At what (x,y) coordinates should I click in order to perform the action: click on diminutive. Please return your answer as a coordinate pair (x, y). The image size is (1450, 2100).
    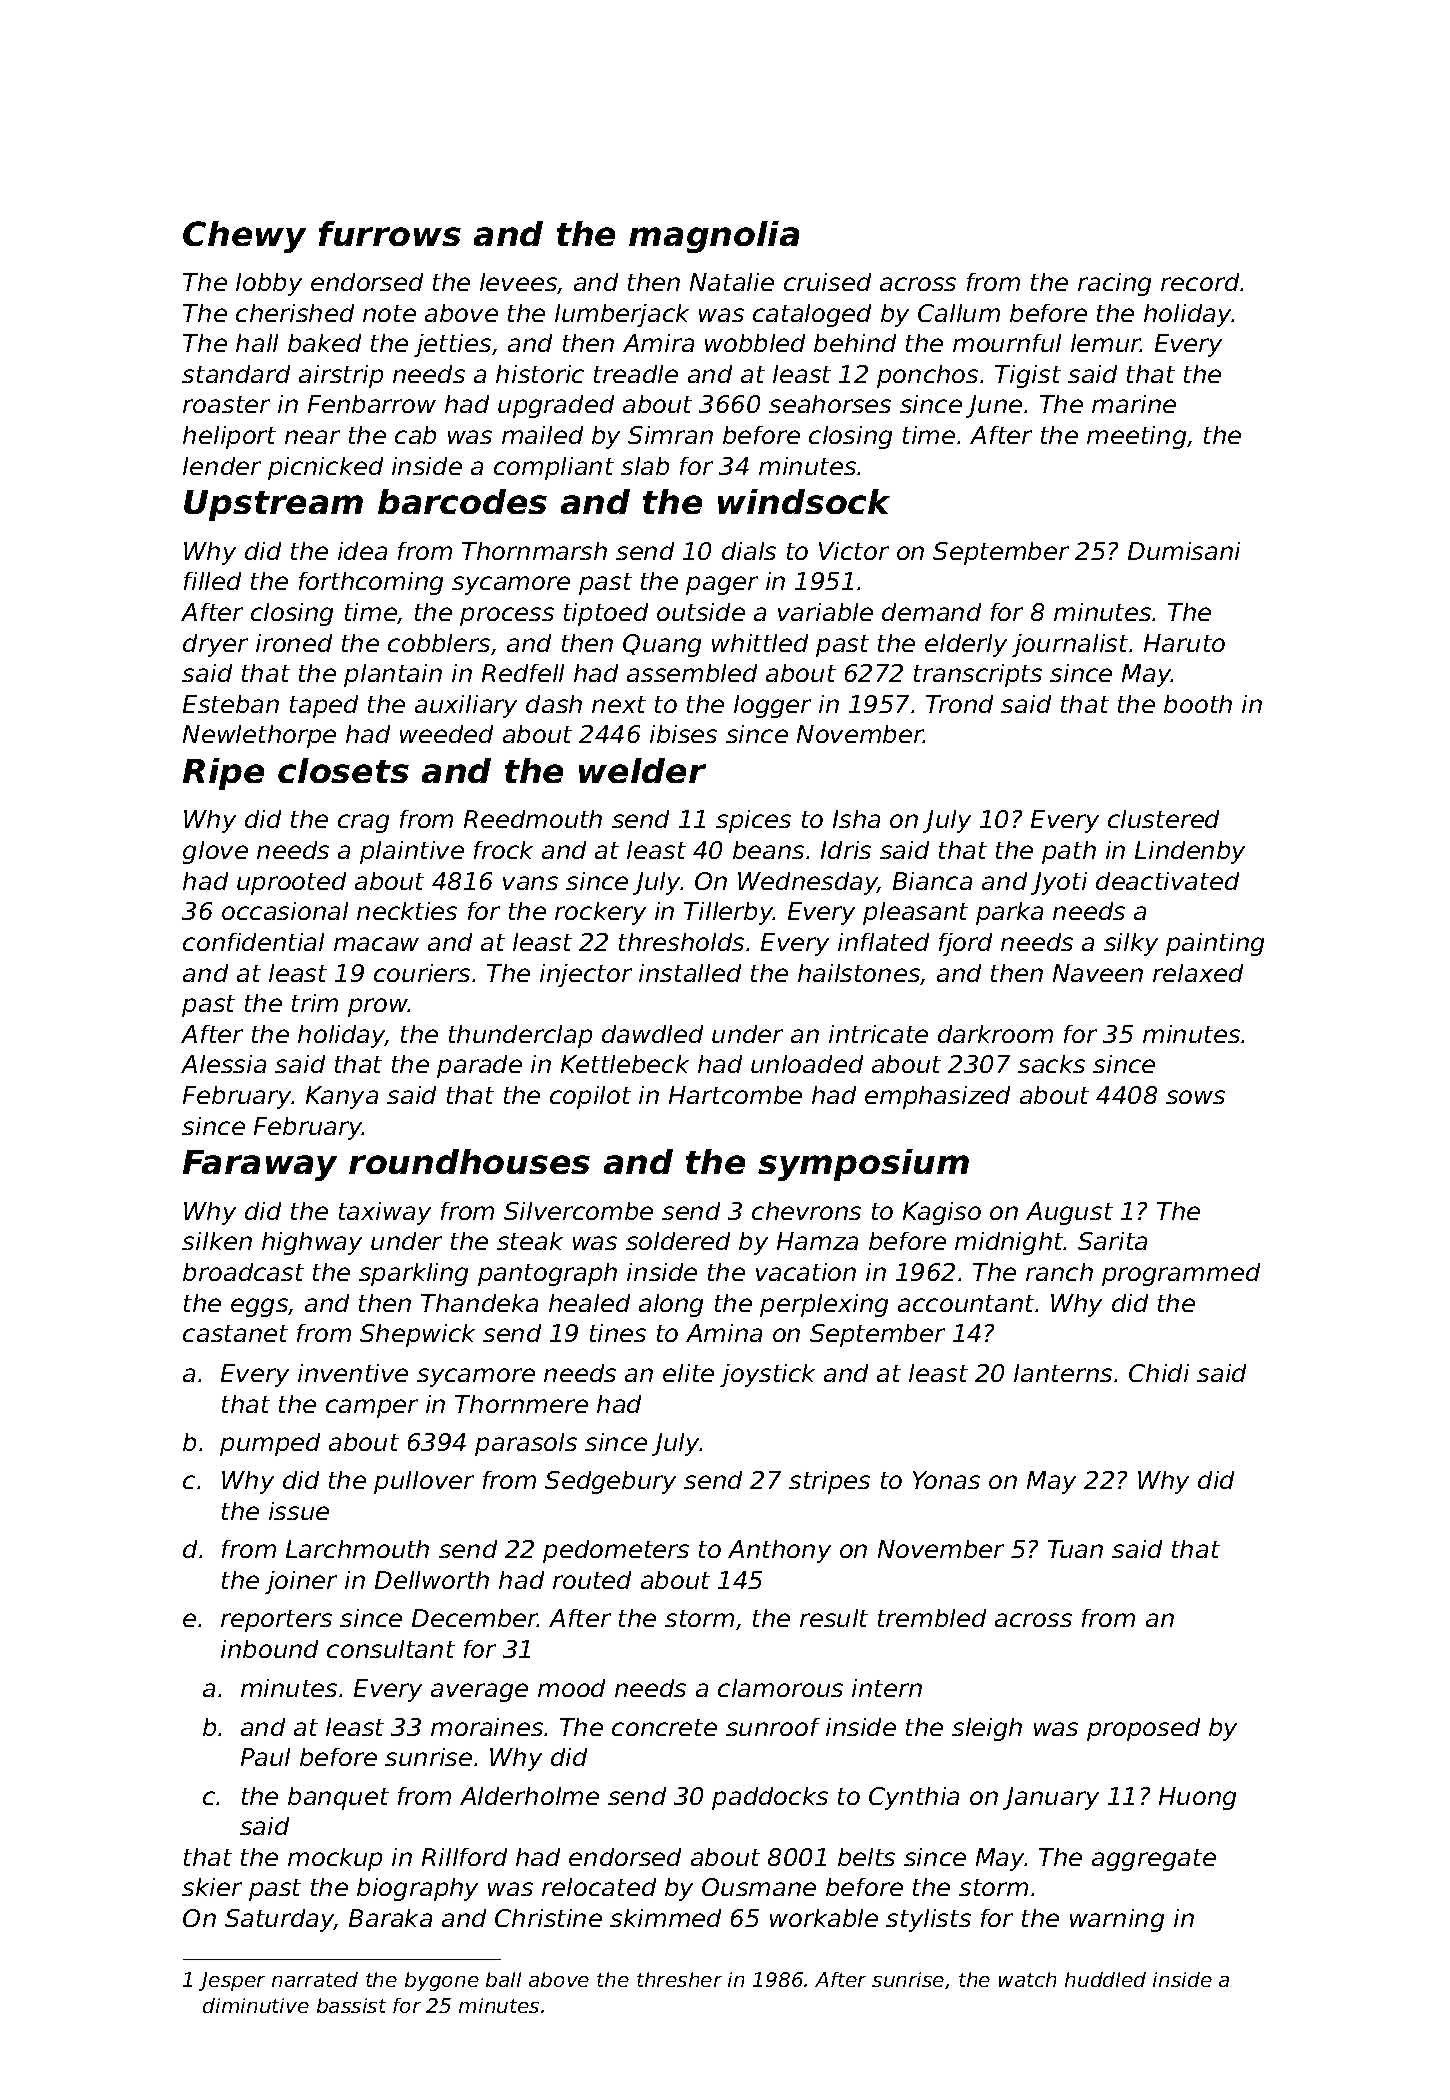
    Looking at the image, I should click on (256, 2005).
